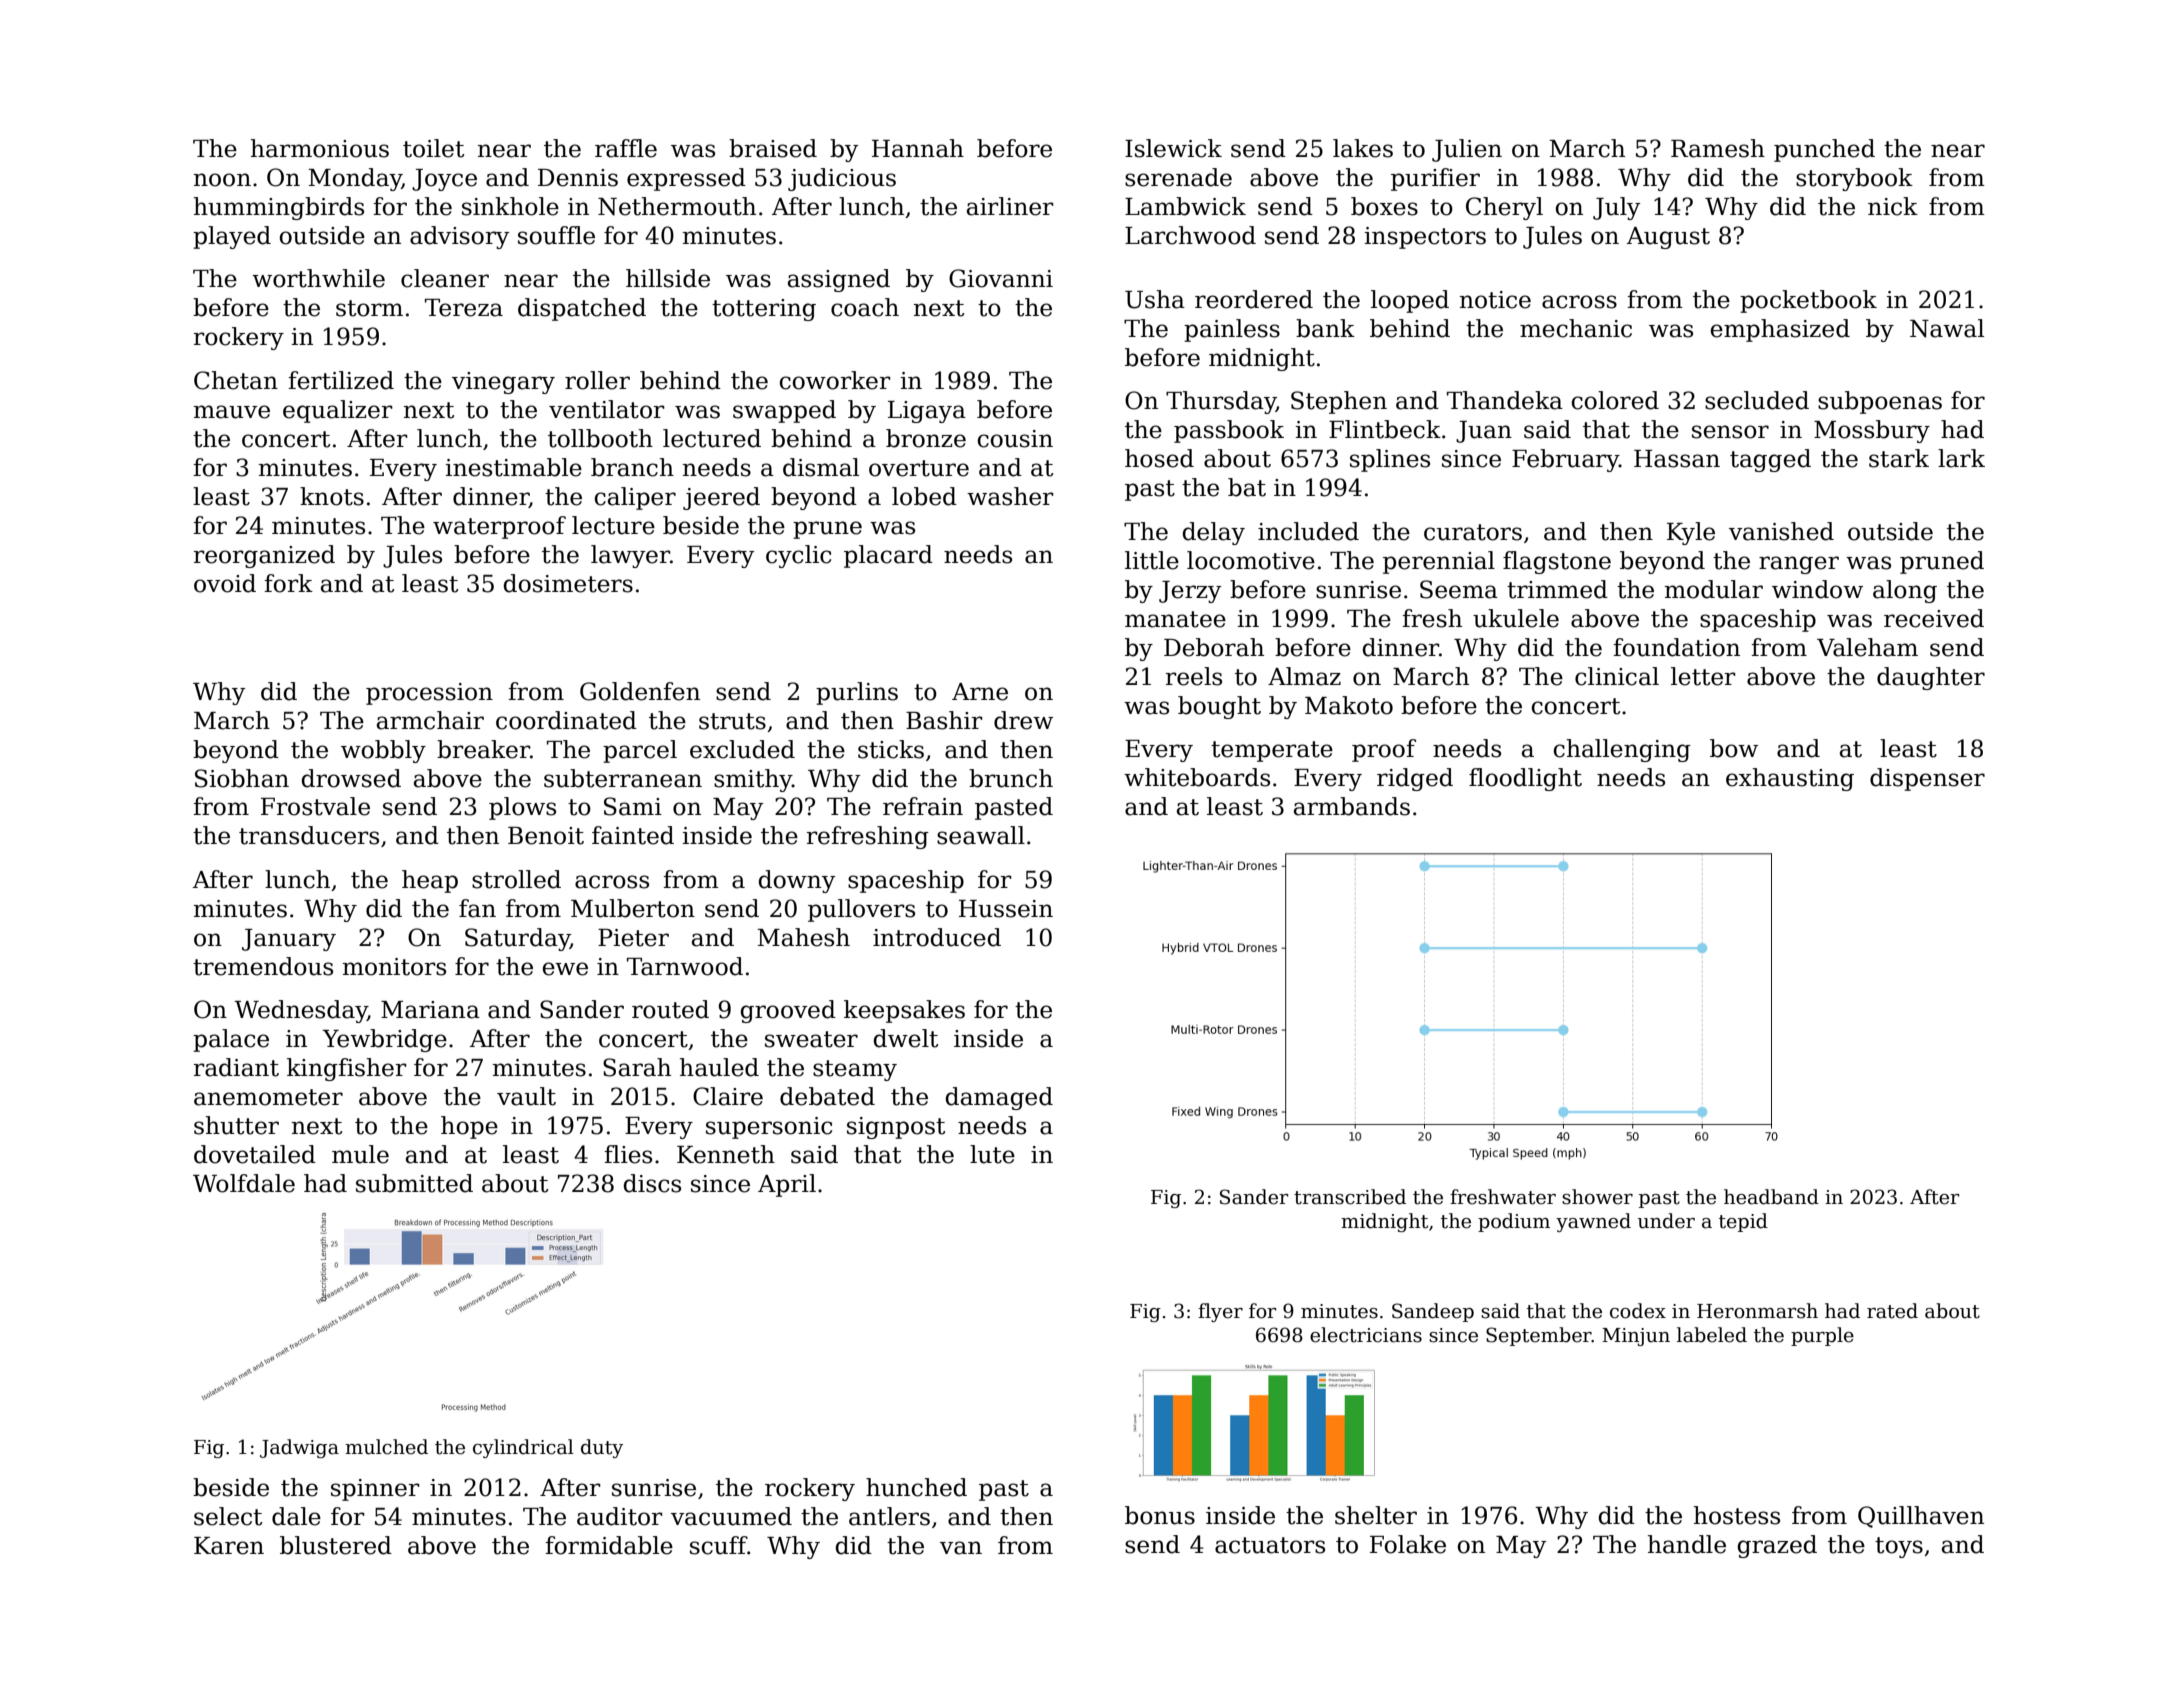 The height and width of the screenshot is (1683, 2178). What do you see at coordinates (1173, 148) in the screenshot?
I see `Islewick` at bounding box center [1173, 148].
